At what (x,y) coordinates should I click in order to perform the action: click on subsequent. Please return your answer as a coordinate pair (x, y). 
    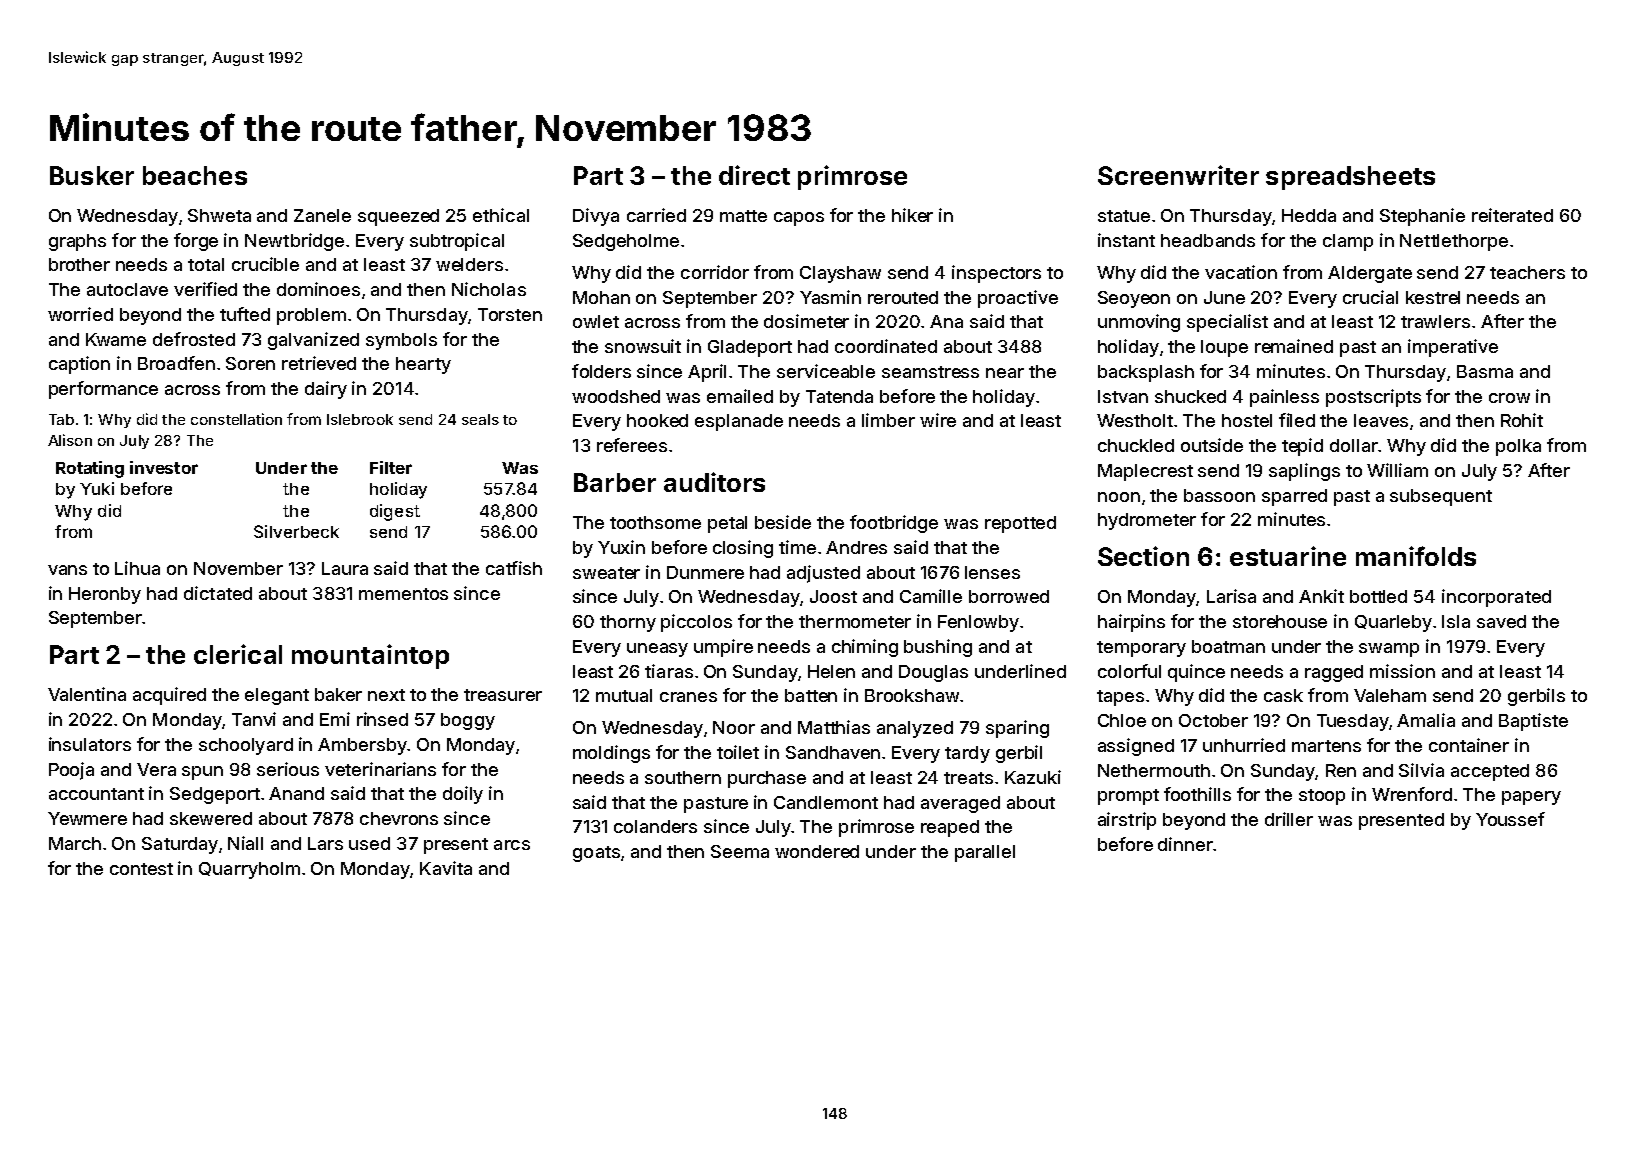
    Looking at the image, I should click on (1441, 497).
